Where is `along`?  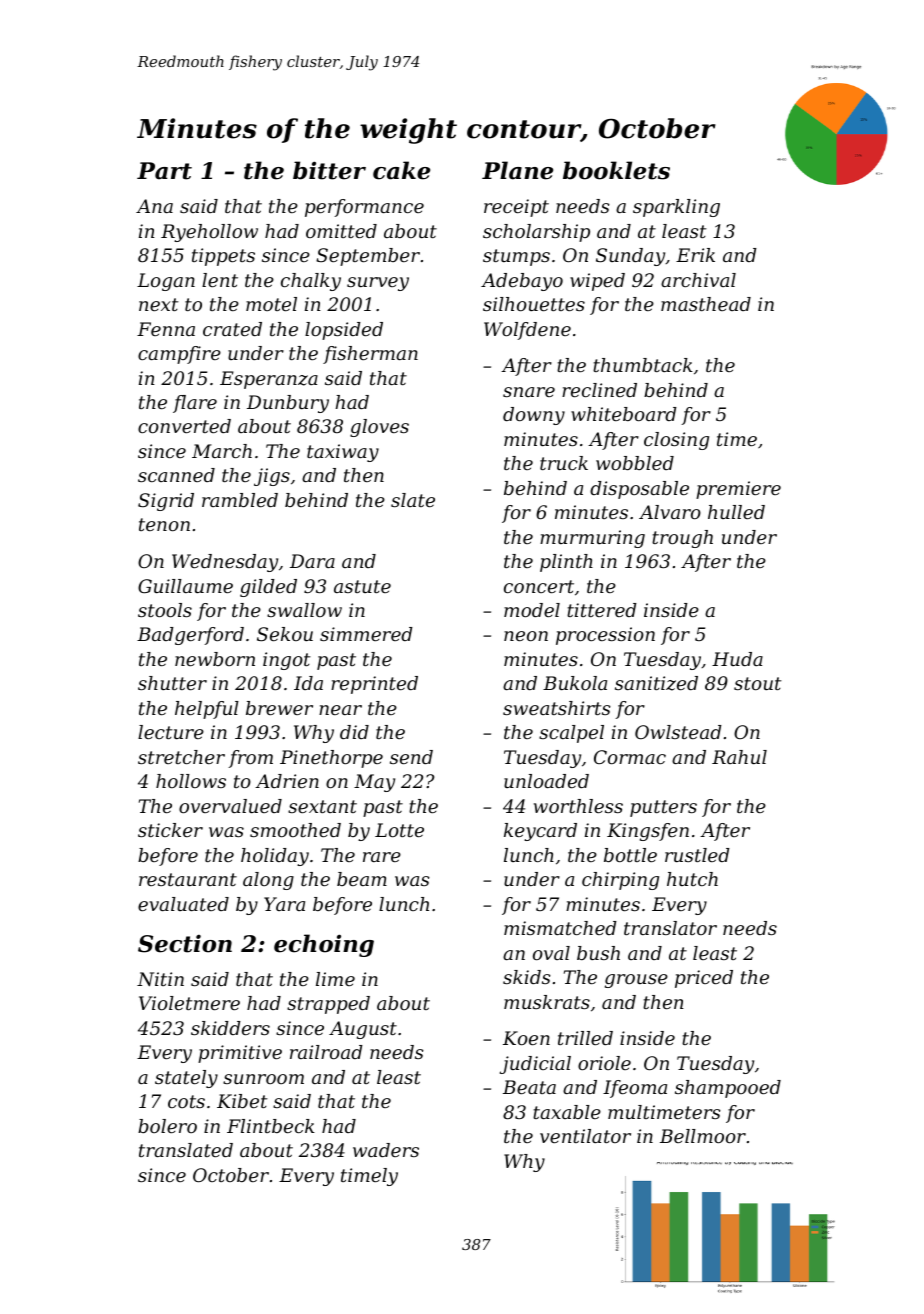
along is located at coordinates (268, 881).
